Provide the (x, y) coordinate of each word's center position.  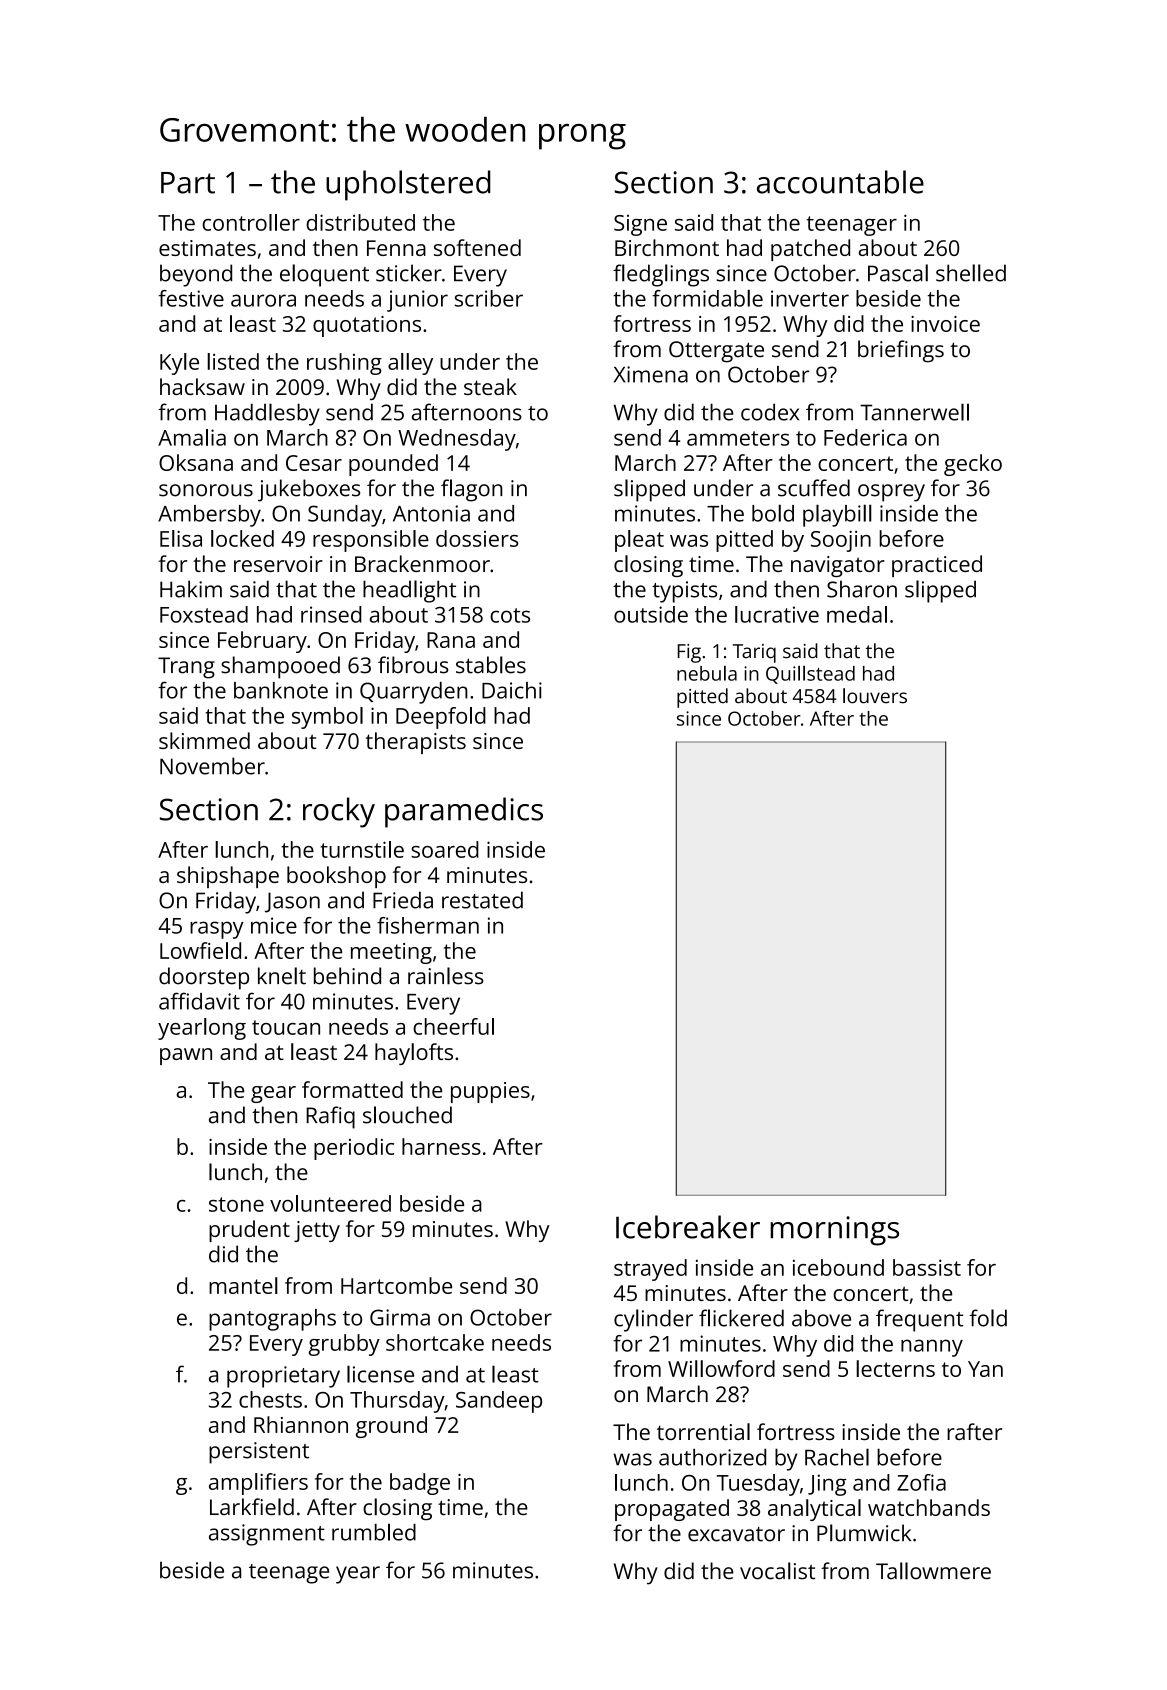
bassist (927, 1267)
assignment (267, 1535)
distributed (360, 222)
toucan (286, 1027)
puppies (490, 1092)
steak (490, 386)
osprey (891, 493)
